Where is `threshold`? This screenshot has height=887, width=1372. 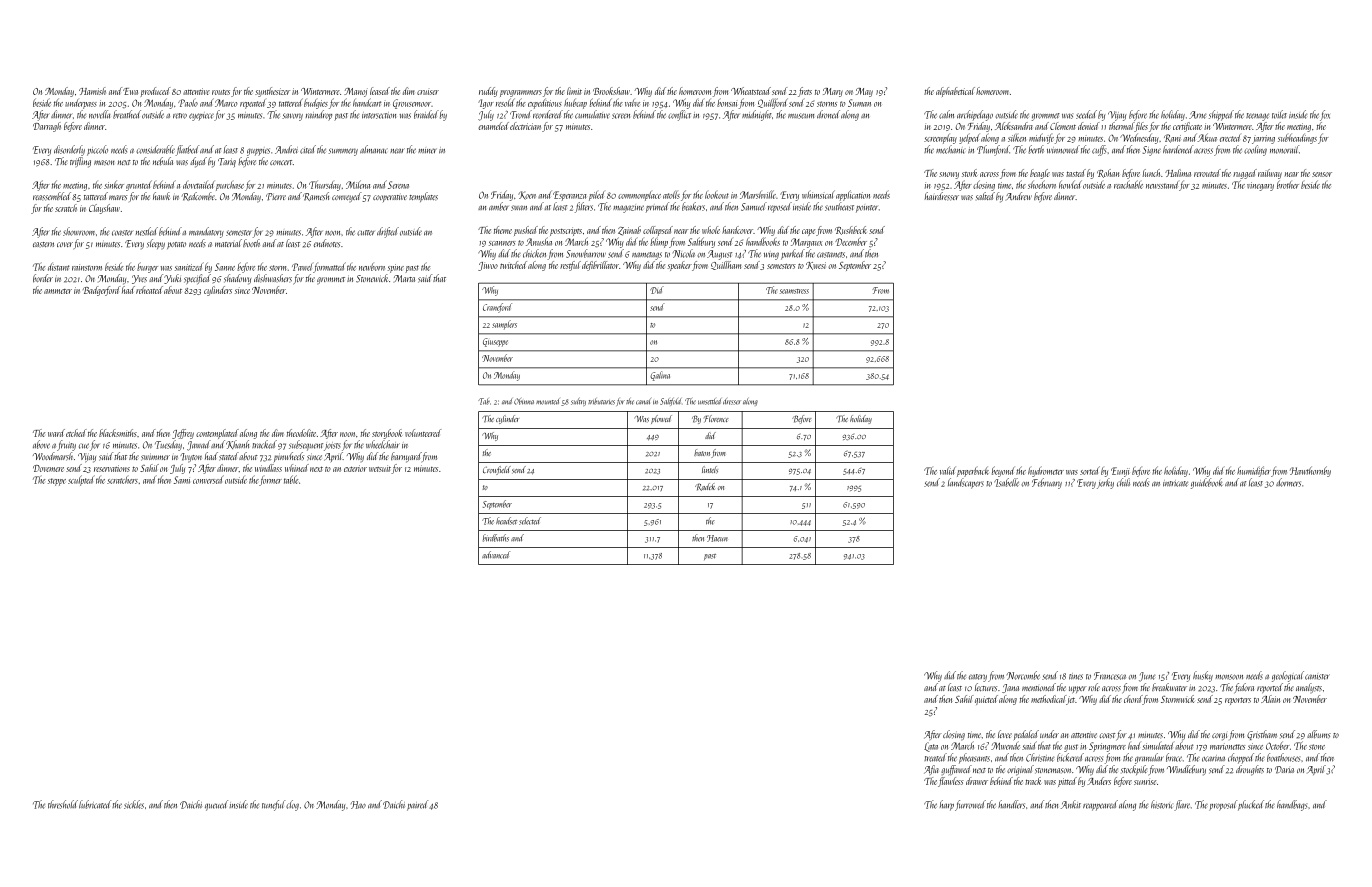
threshold is located at coordinates (63, 804).
